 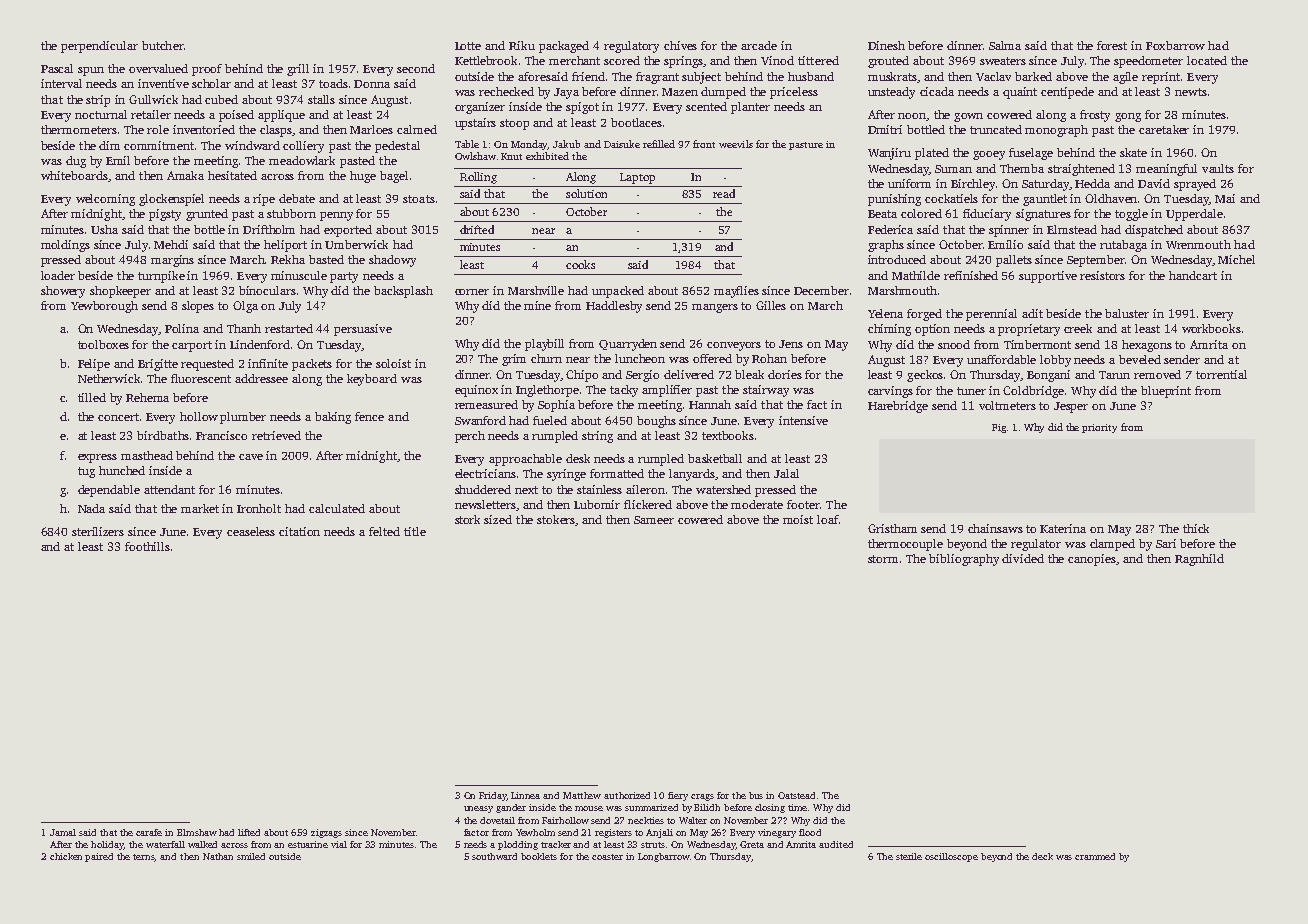 I want to click on corner, so click(x=472, y=292).
